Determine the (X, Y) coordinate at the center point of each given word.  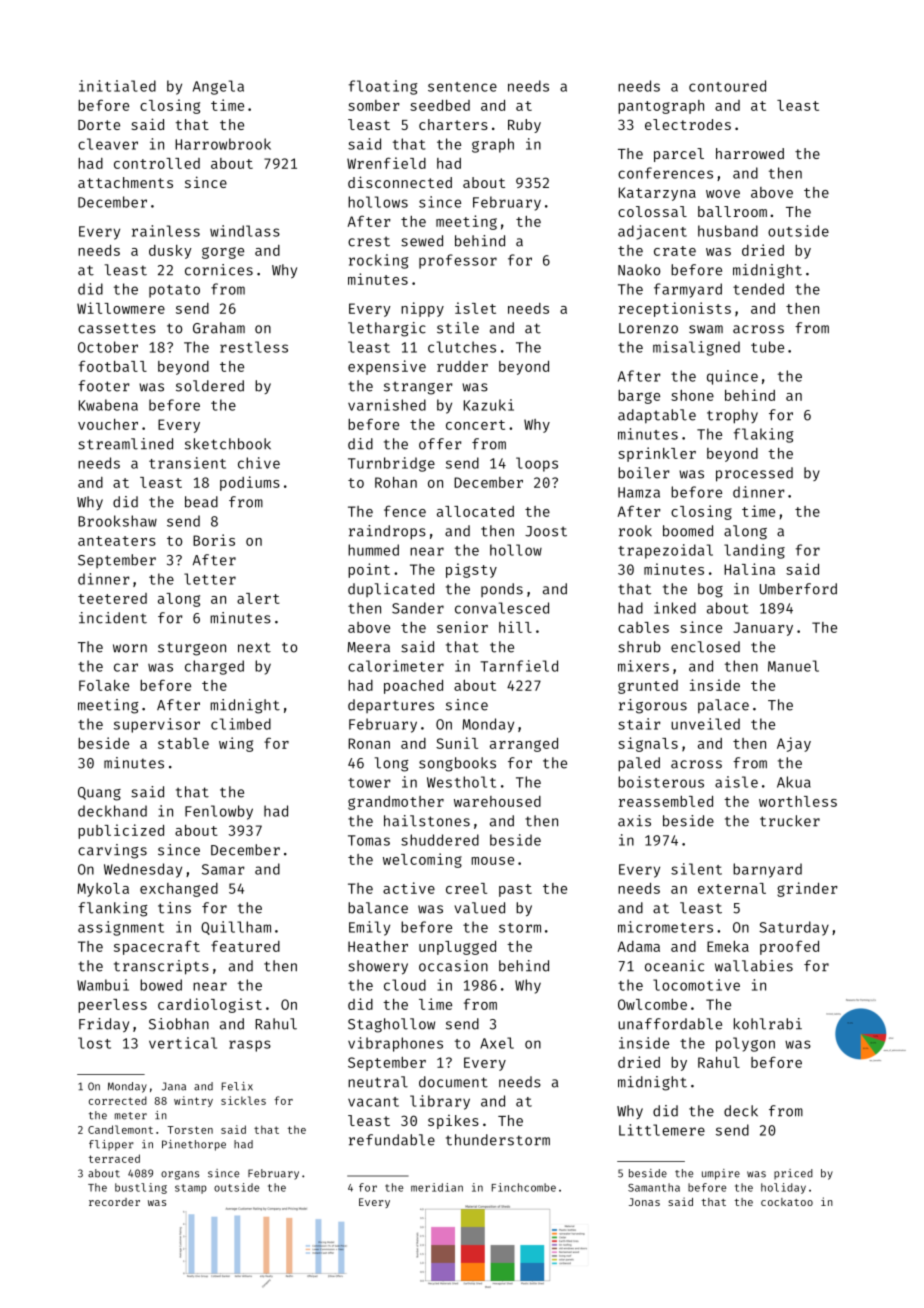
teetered (112, 598)
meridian (437, 1187)
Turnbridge (391, 464)
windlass (245, 231)
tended (758, 289)
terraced (114, 1158)
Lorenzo (648, 328)
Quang (99, 794)
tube (767, 347)
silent (696, 869)
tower (369, 783)
